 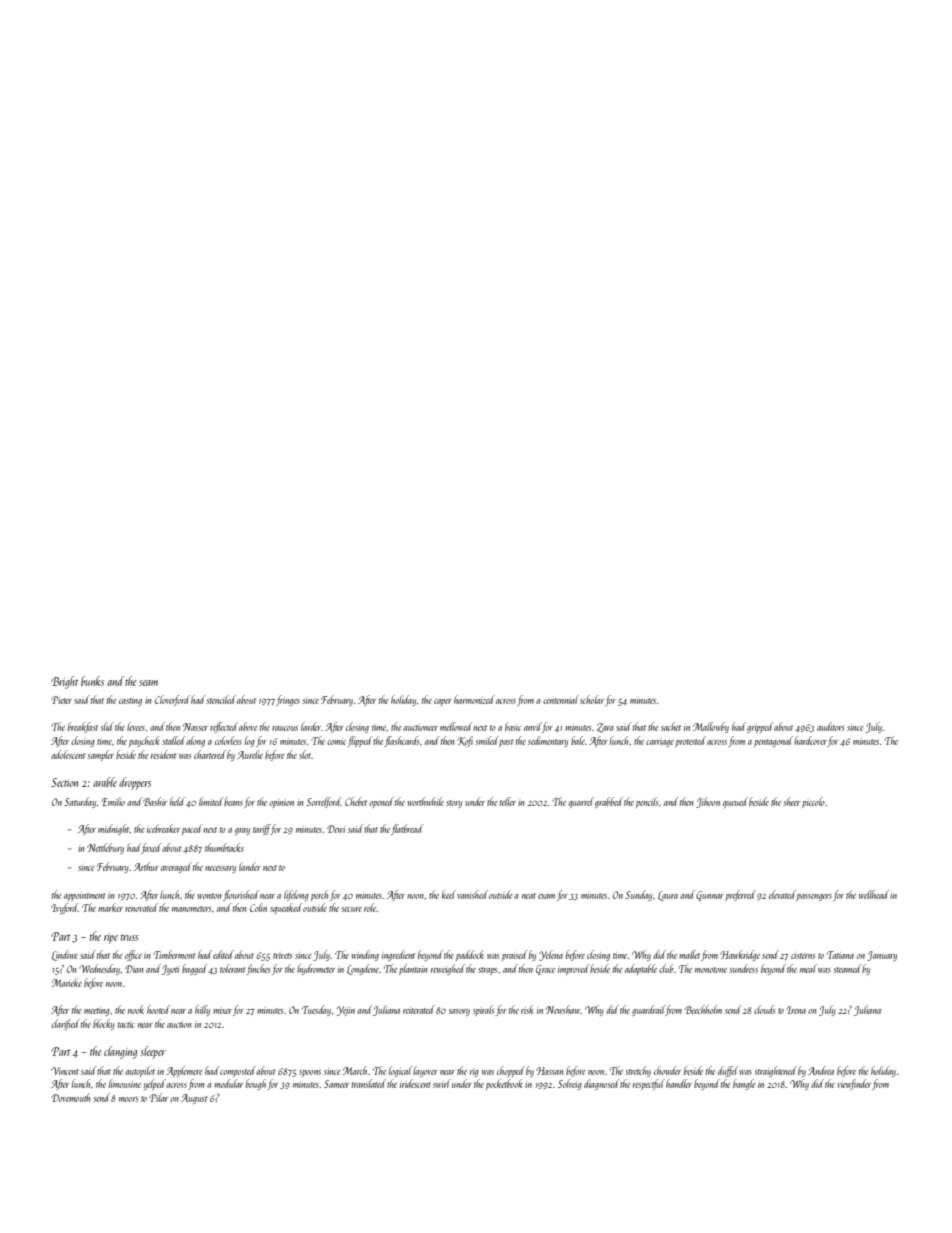 I want to click on elevated, so click(x=782, y=894).
